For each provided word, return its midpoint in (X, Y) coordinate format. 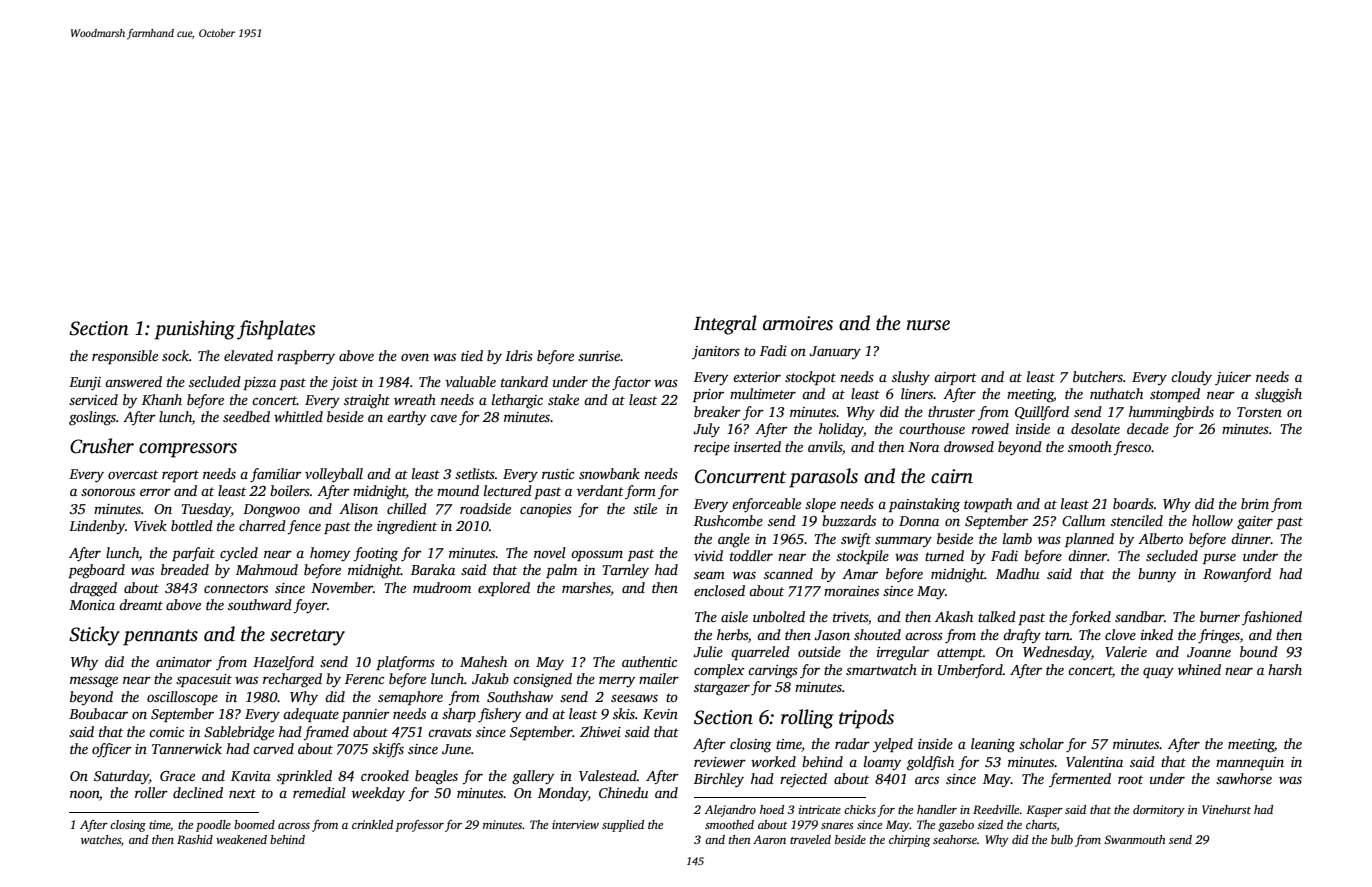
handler (937, 809)
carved (273, 748)
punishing (194, 330)
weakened (241, 839)
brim (1255, 503)
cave (443, 418)
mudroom (442, 587)
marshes (586, 587)
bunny (1157, 575)
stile (645, 508)
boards (1133, 503)
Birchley (719, 780)
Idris (519, 355)
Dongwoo (271, 511)
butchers (1098, 376)
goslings (92, 418)
